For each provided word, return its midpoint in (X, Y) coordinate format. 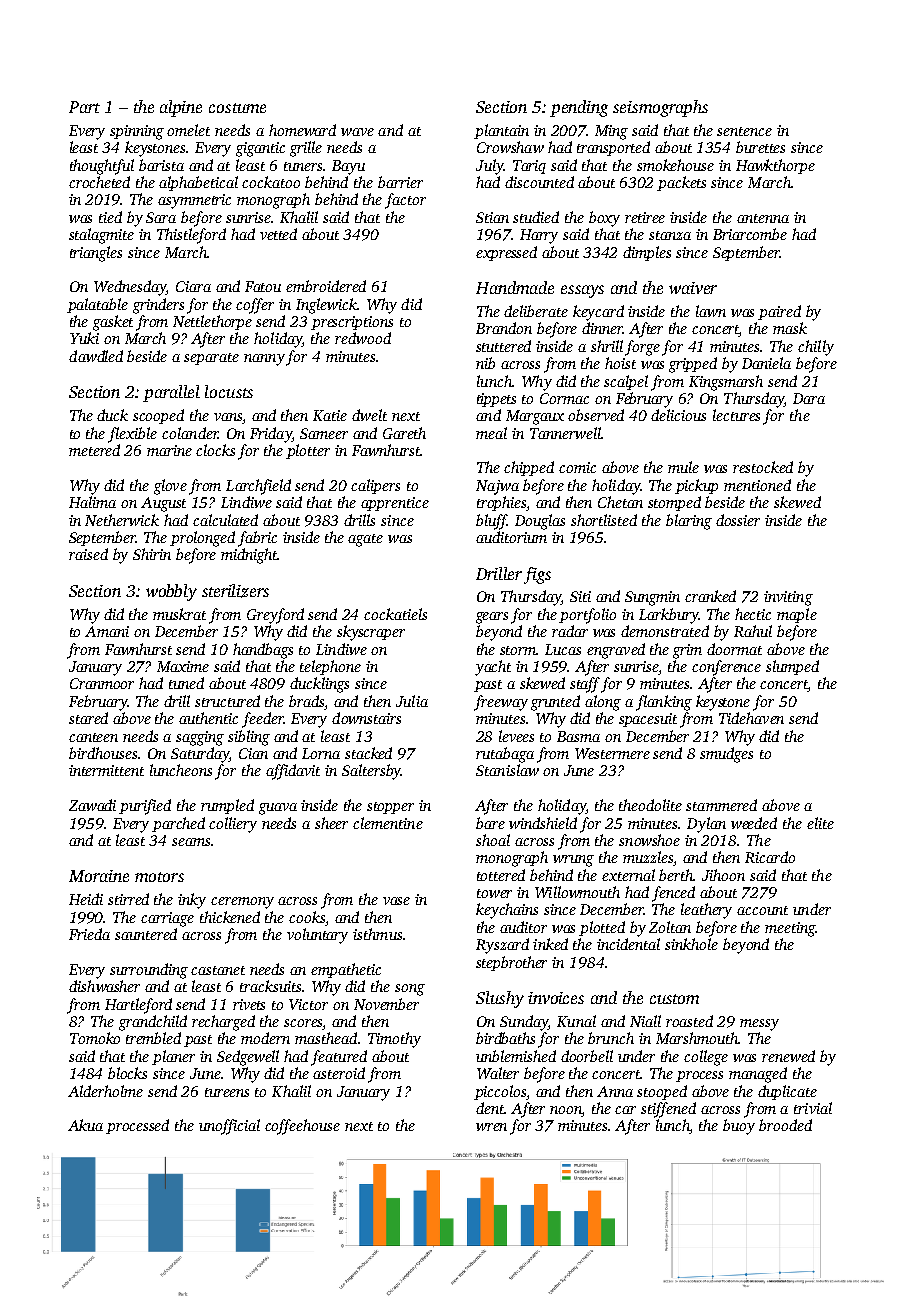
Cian (253, 753)
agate (365, 540)
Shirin (152, 554)
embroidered (326, 286)
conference (726, 668)
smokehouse (675, 165)
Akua (85, 1125)
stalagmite (101, 236)
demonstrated (665, 631)
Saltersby (371, 772)
